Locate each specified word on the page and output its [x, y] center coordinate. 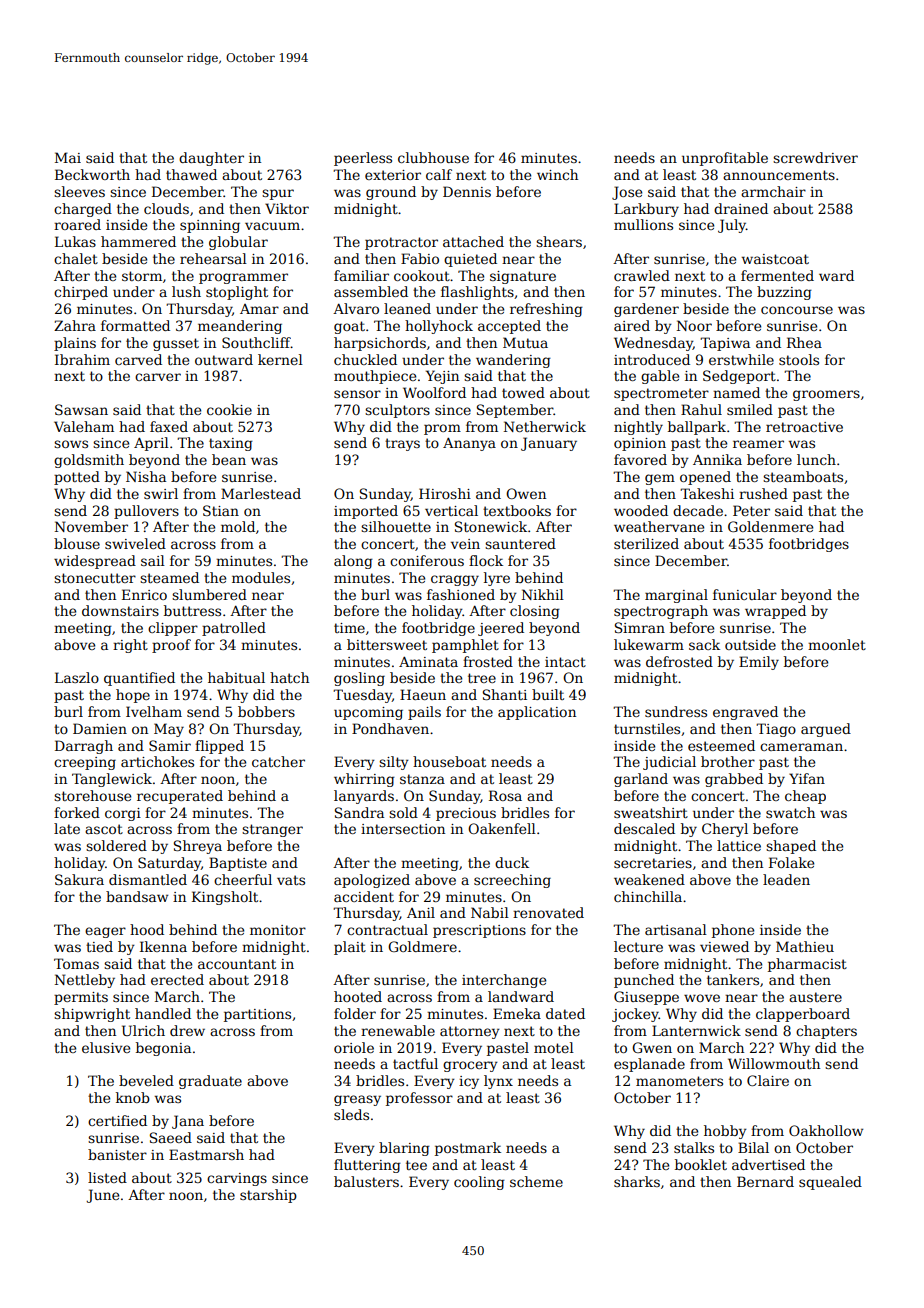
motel [554, 1047]
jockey [635, 1015]
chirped [81, 293]
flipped [219, 747]
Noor [694, 325]
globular [238, 243]
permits [81, 998]
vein [465, 544]
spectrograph [661, 612]
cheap [805, 797]
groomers [826, 395]
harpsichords [380, 344]
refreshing [546, 310]
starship [268, 1196]
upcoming [368, 713]
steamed [169, 577]
